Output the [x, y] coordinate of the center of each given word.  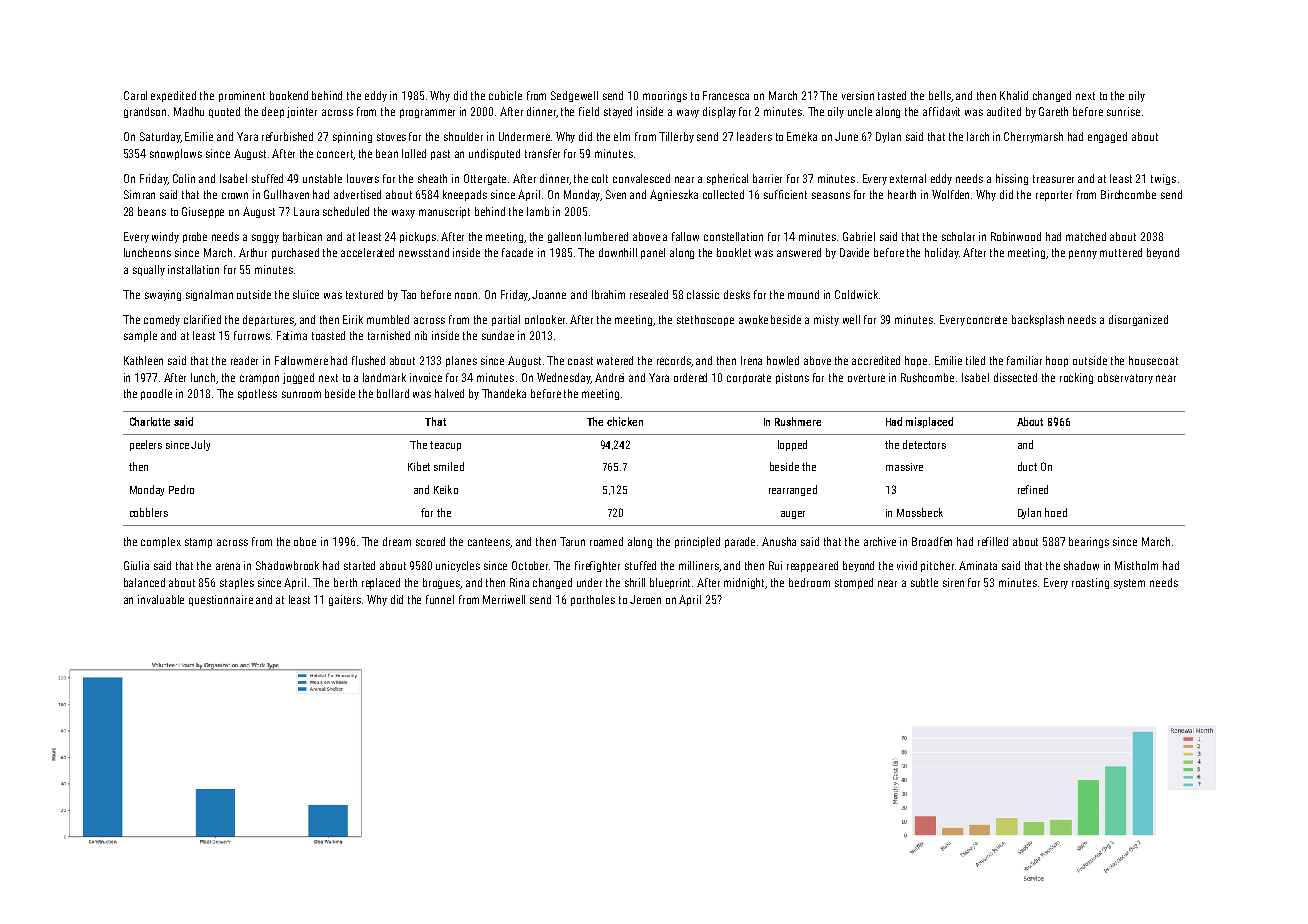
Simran [139, 194]
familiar [1024, 360]
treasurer [1053, 179]
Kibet [419, 466]
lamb [538, 211]
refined [1033, 489]
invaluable [161, 599]
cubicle [505, 95]
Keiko [446, 489]
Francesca [726, 95]
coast [580, 361]
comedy [162, 320]
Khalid [1014, 95]
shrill [635, 582]
